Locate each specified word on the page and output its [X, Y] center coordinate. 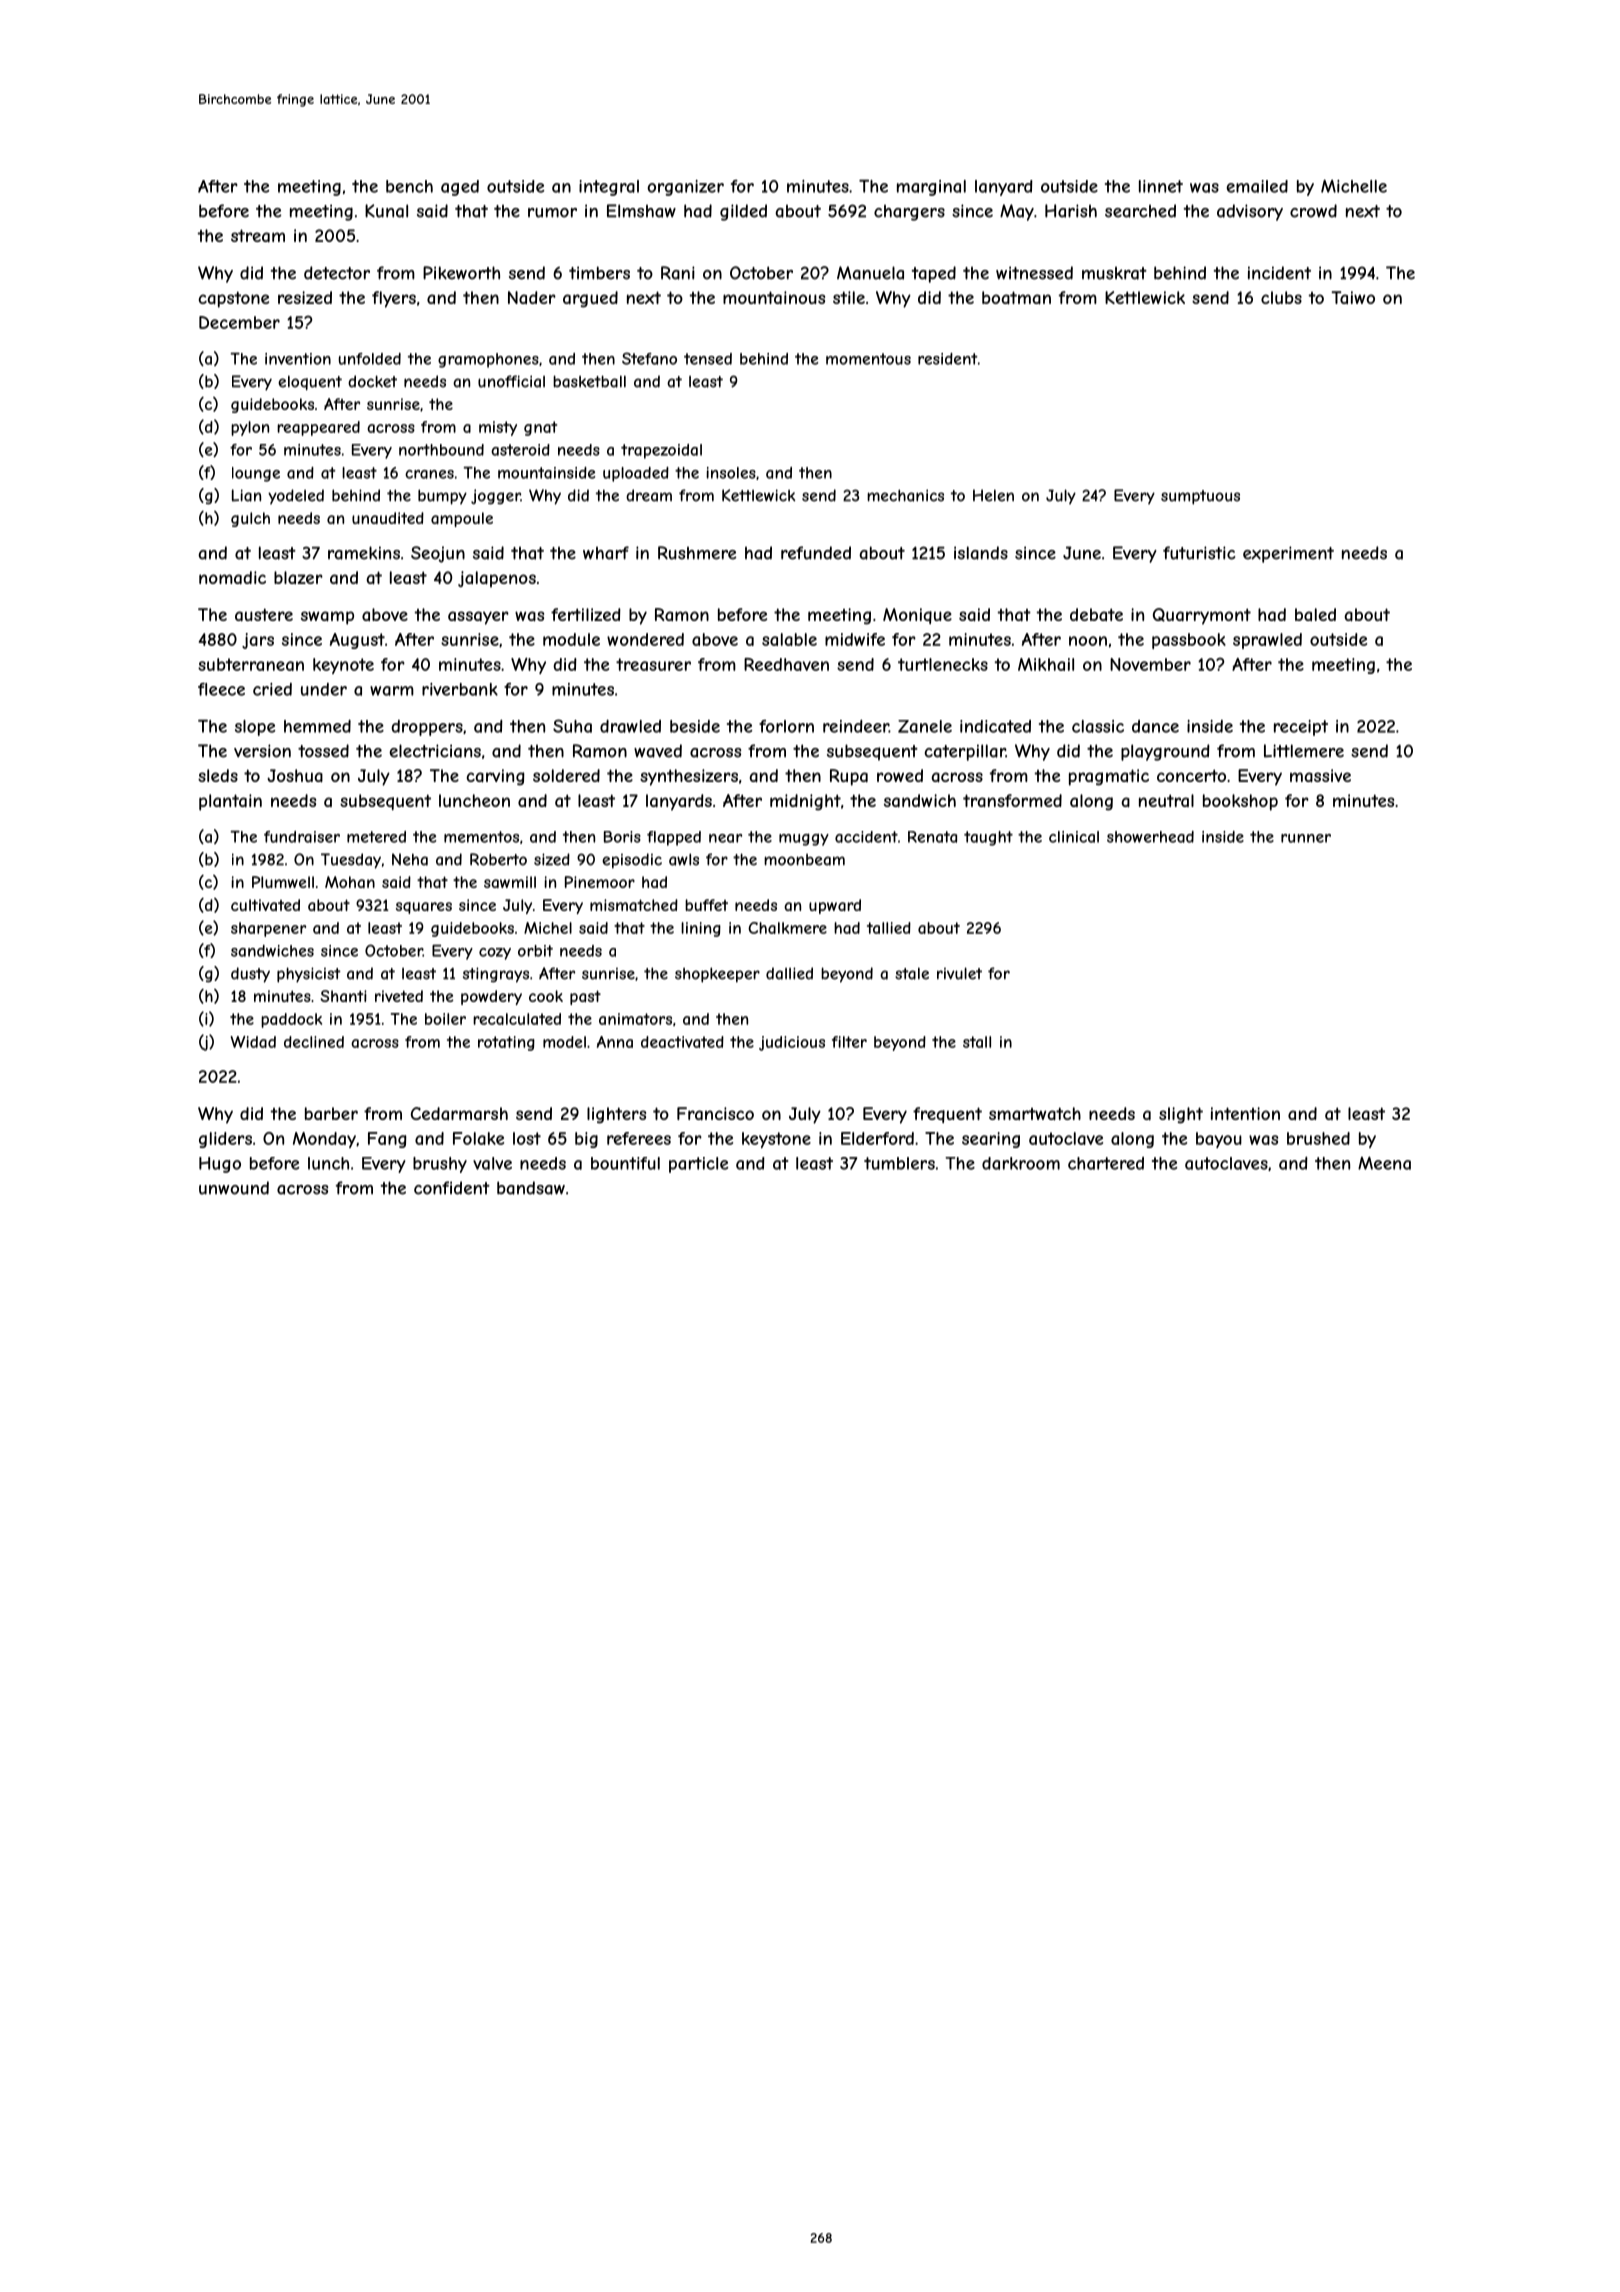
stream [258, 235]
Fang [387, 1140]
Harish [1071, 211]
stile [849, 297]
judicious [792, 1043]
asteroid [520, 450]
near [725, 838]
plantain [230, 802]
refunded [816, 553]
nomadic [232, 577]
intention [1245, 1113]
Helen [993, 495]
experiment [1288, 554]
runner [1306, 838]
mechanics [905, 495]
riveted [399, 996]
